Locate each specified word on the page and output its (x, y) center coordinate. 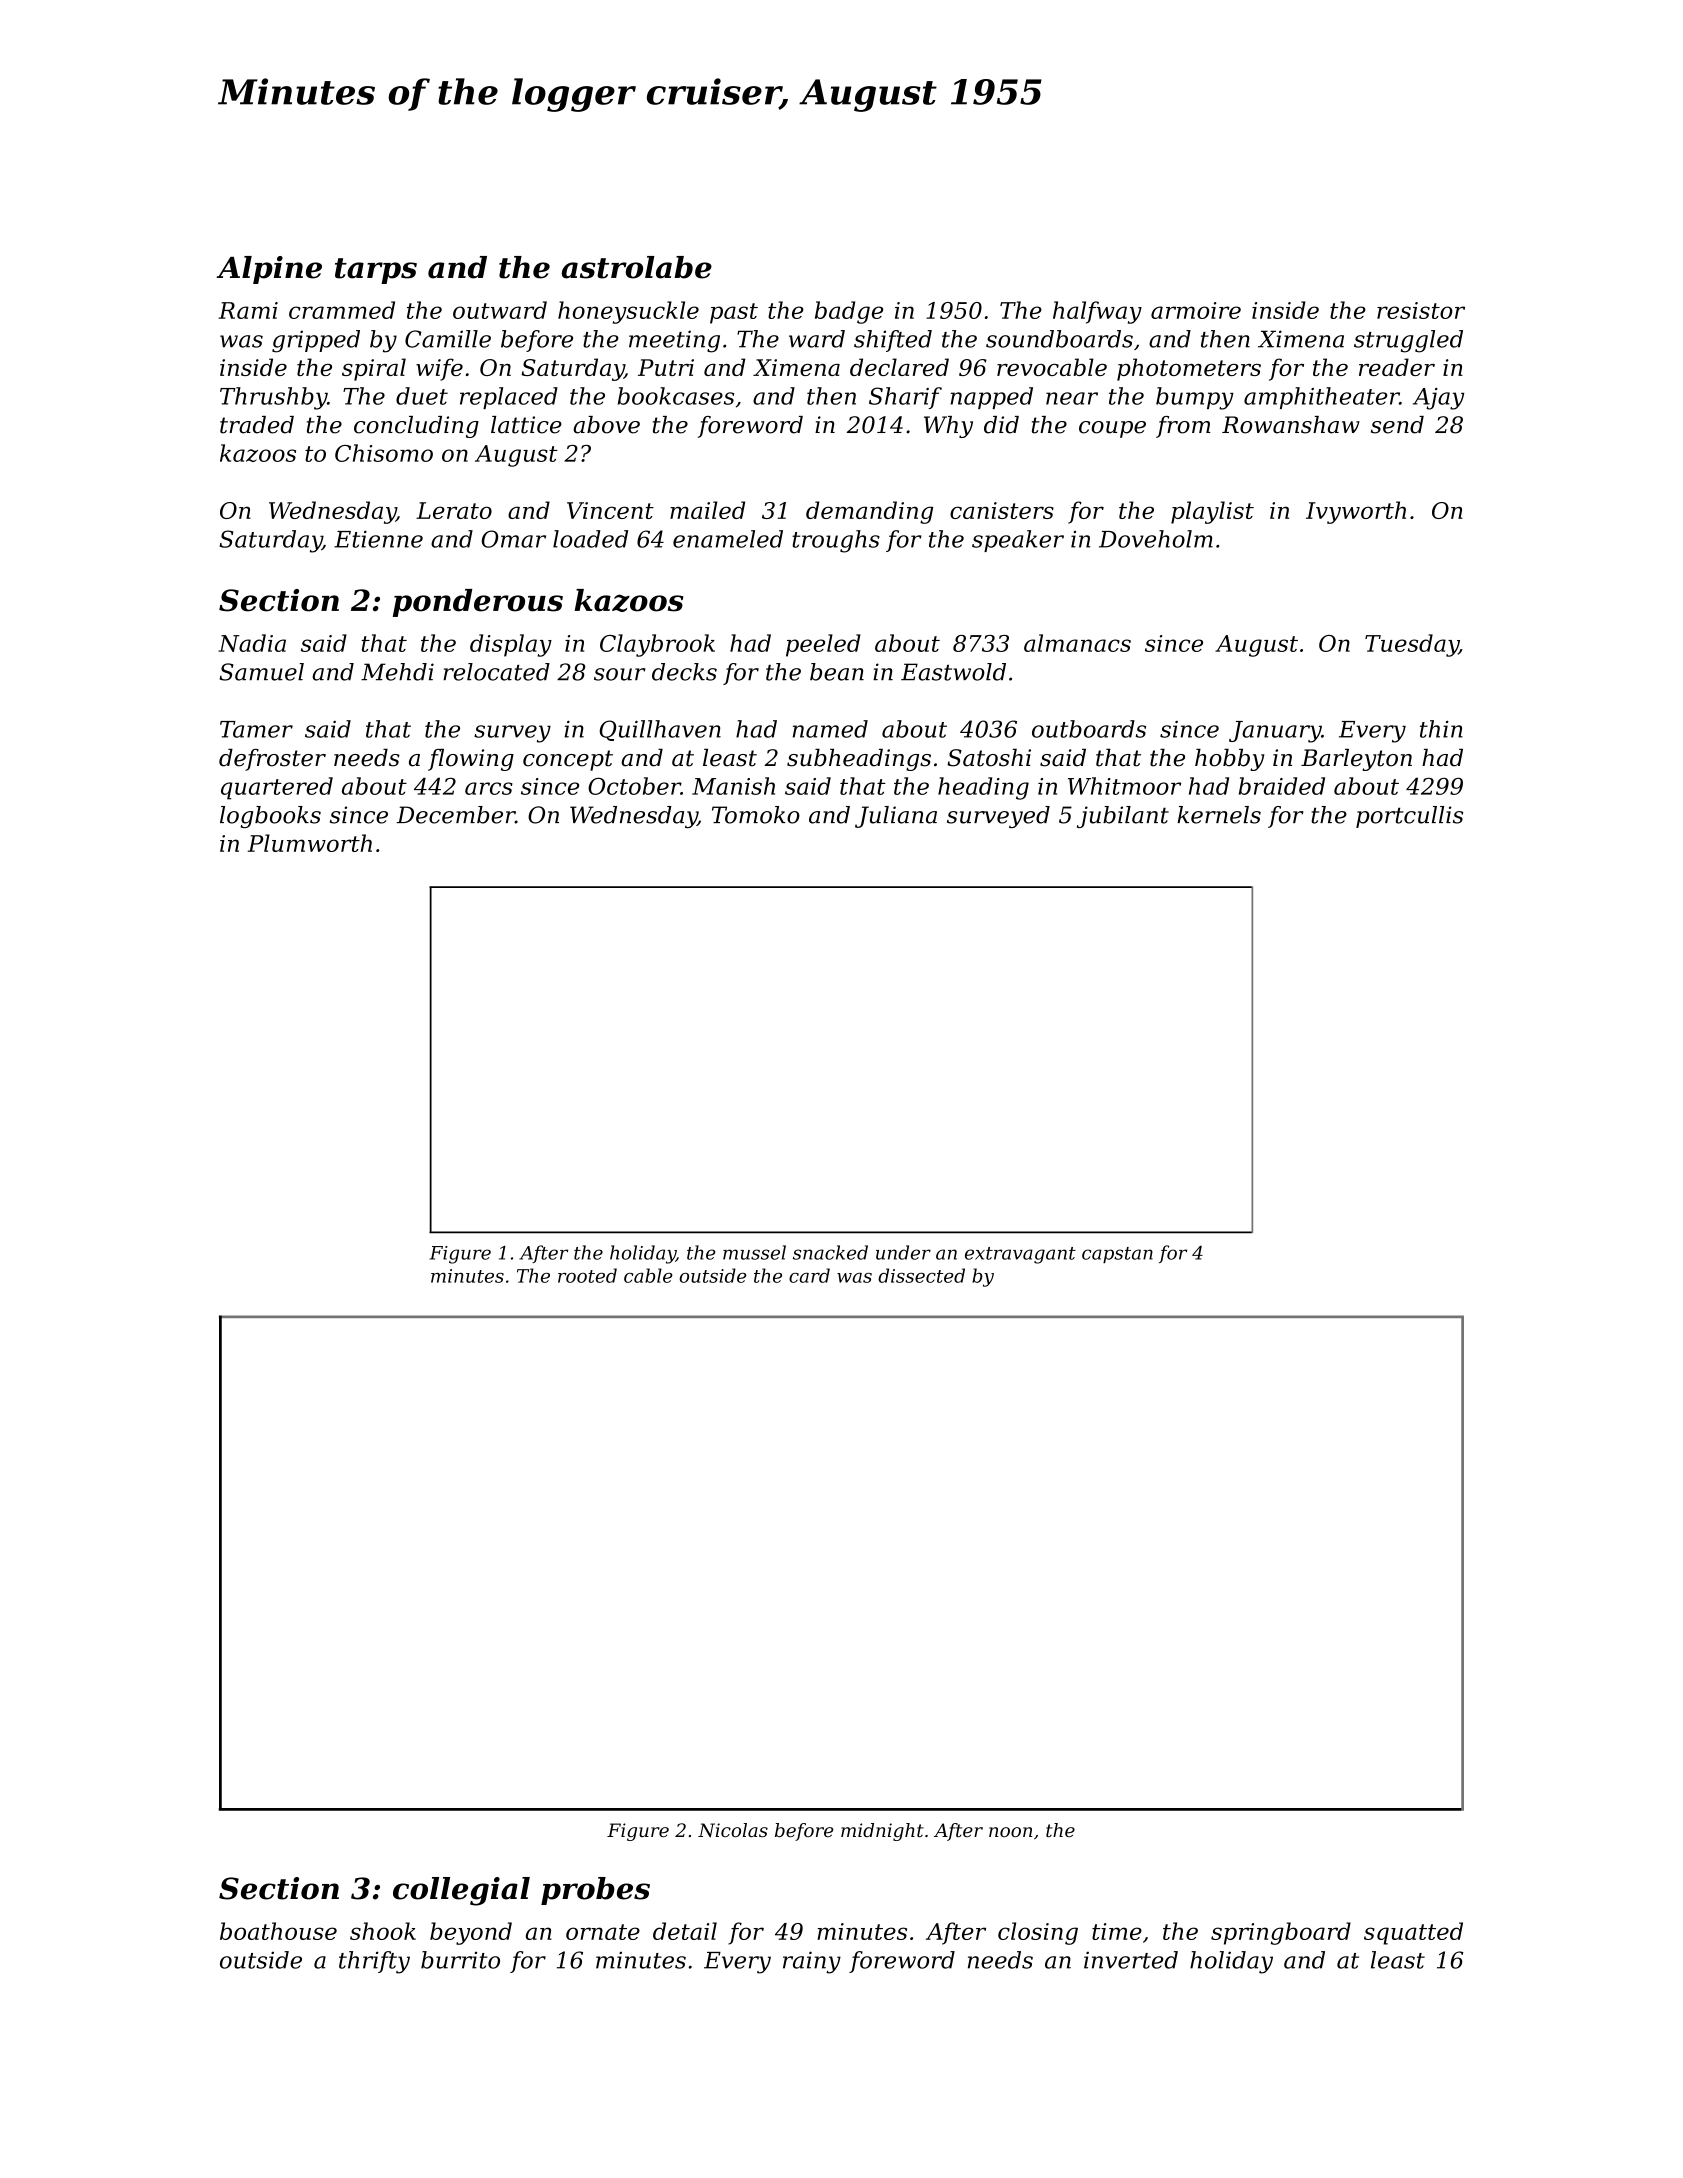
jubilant (1123, 817)
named (830, 729)
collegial (461, 1891)
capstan (1117, 1255)
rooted (587, 1275)
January (1275, 732)
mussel (754, 1252)
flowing (471, 760)
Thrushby (273, 398)
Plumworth (310, 843)
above (606, 425)
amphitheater (1321, 398)
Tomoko (756, 815)
